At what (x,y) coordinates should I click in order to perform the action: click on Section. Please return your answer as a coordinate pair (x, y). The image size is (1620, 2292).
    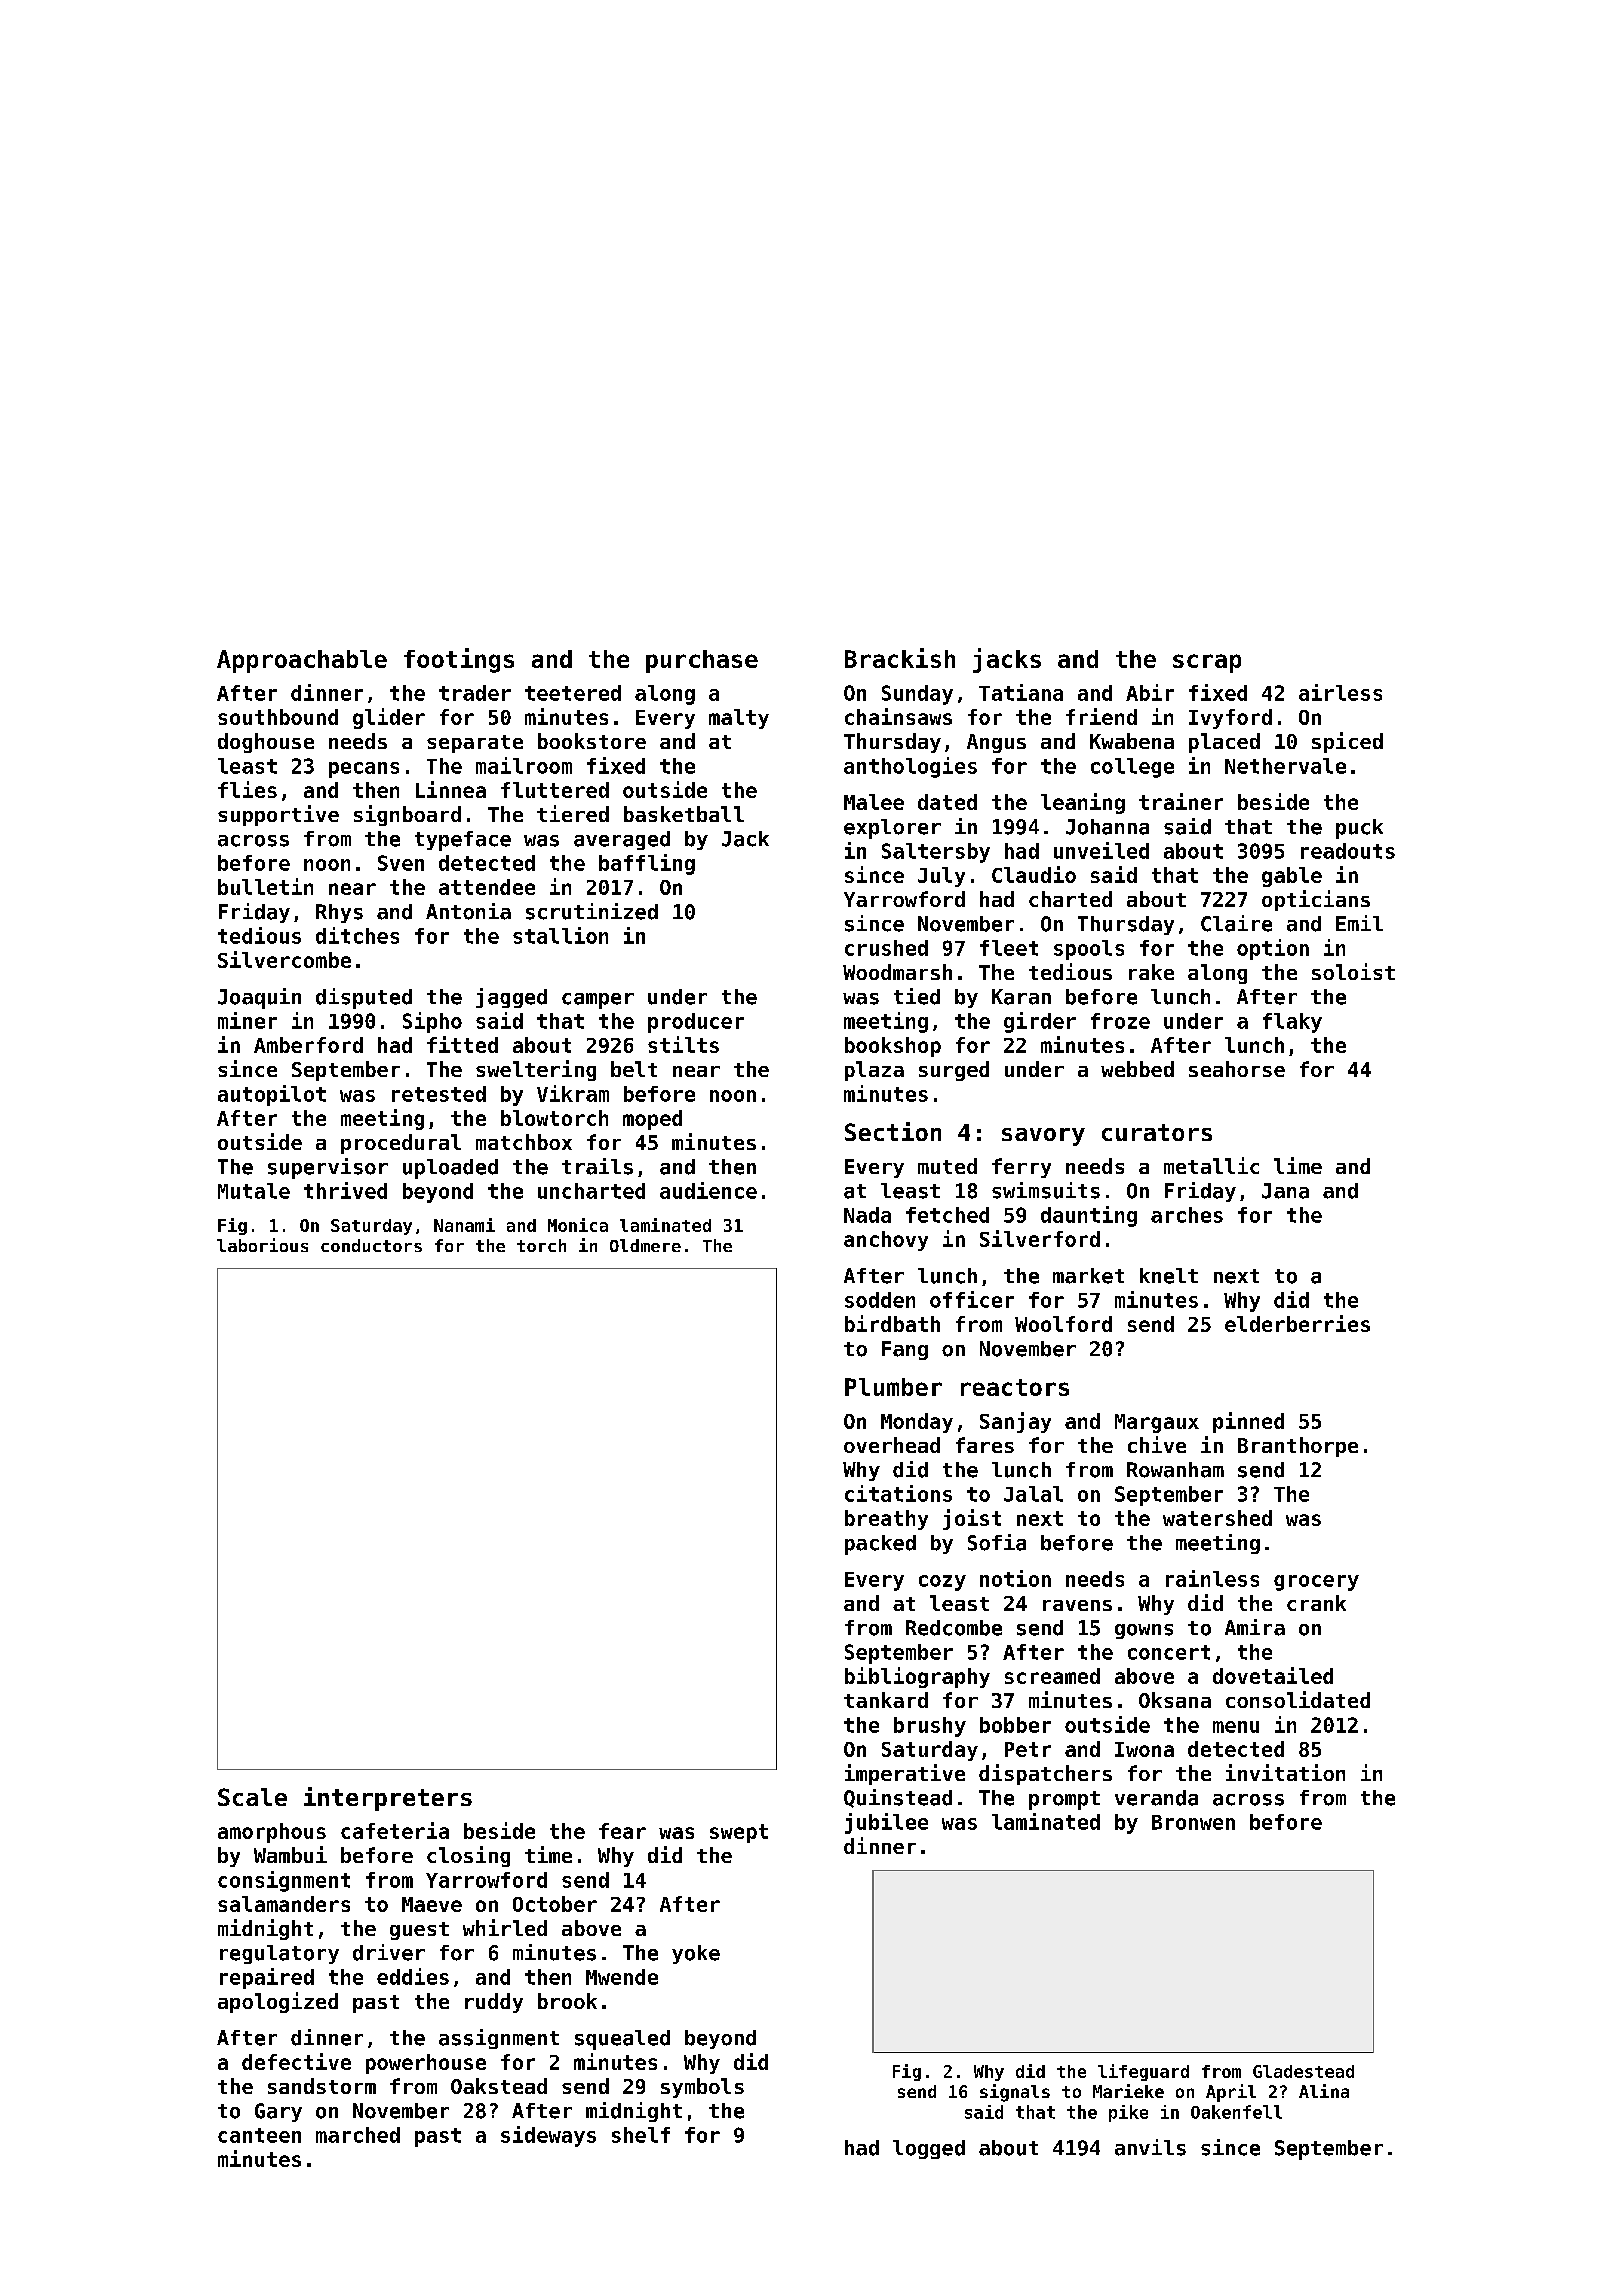
    Looking at the image, I should click on (893, 1131).
